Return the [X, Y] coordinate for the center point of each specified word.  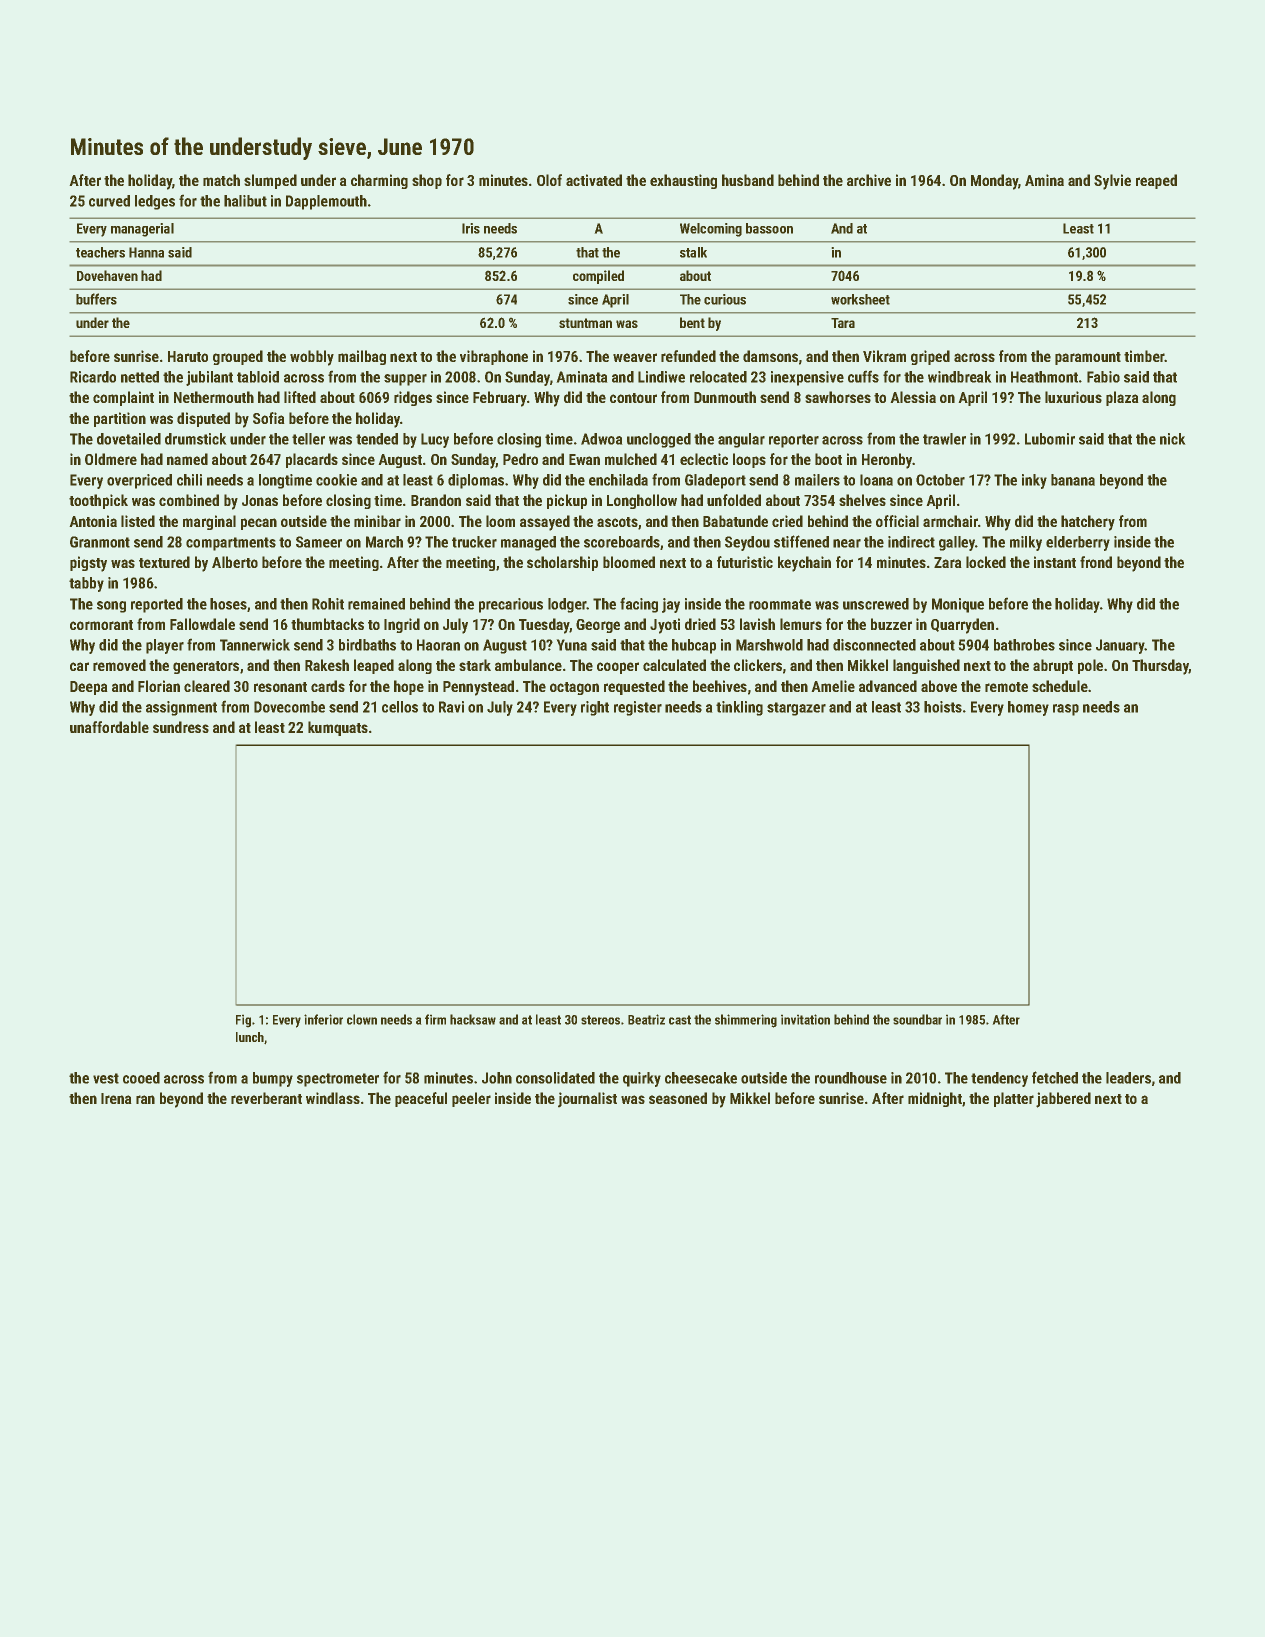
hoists [943, 707]
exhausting [683, 181]
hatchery [1088, 523]
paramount [1088, 358]
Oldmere [111, 459]
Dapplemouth [326, 202]
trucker [474, 542]
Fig [243, 1021]
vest [106, 1078]
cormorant [101, 625]
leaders [1128, 1078]
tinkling [739, 708]
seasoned [678, 1098]
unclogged [659, 440]
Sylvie [1112, 182]
